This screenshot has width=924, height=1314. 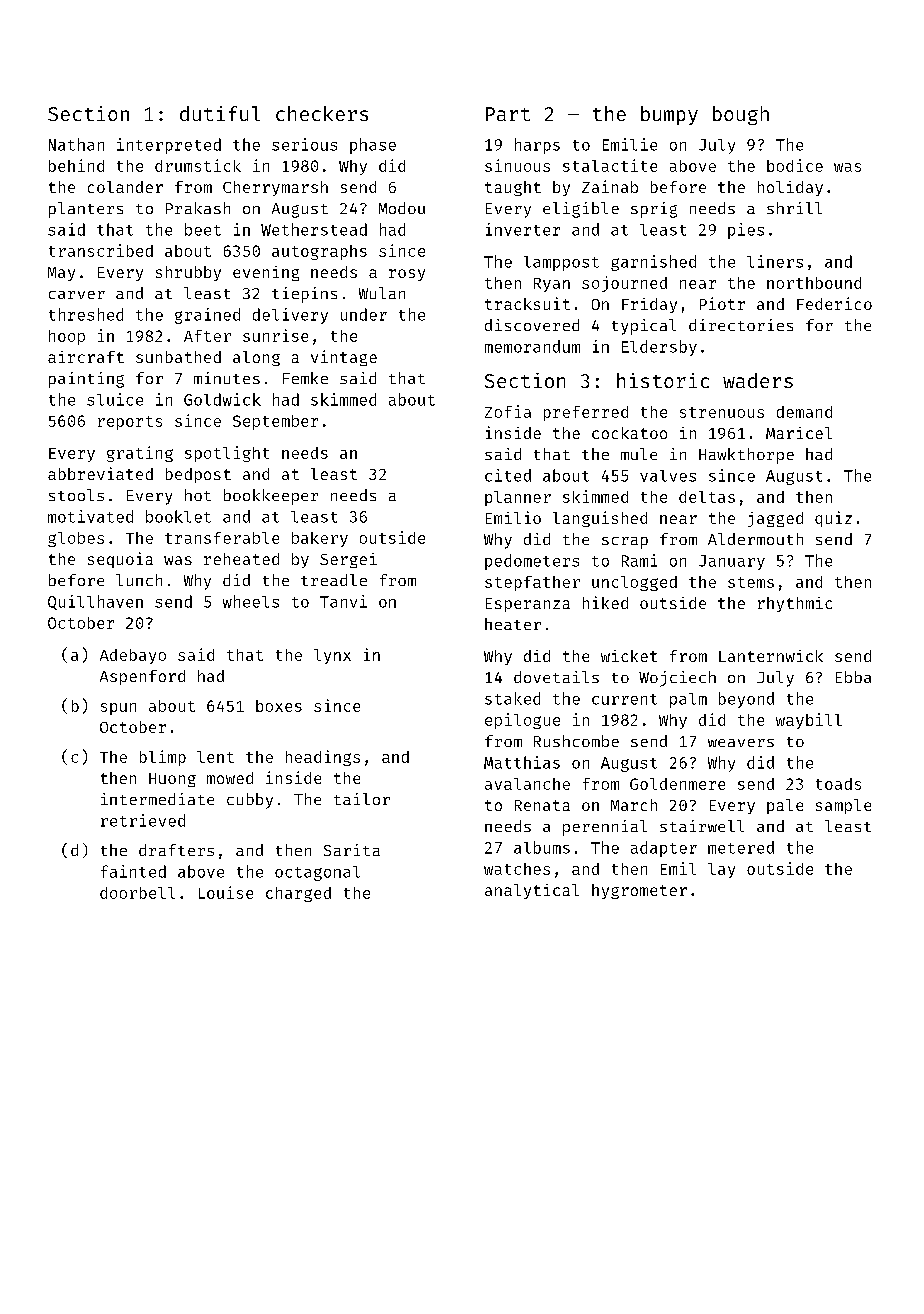 What do you see at coordinates (362, 799) in the screenshot?
I see `tailor` at bounding box center [362, 799].
